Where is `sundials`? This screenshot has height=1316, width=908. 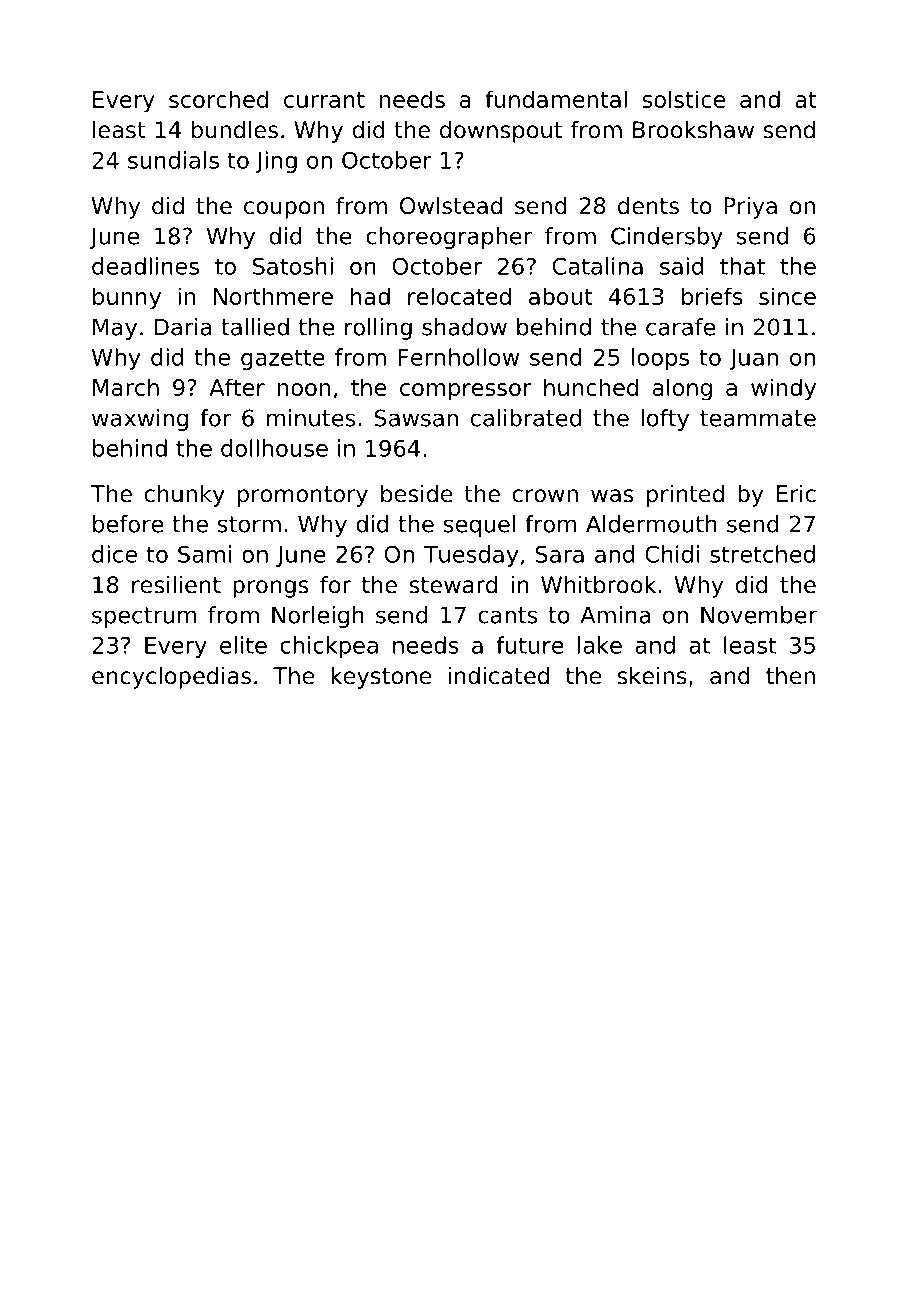
sundials is located at coordinates (173, 160).
